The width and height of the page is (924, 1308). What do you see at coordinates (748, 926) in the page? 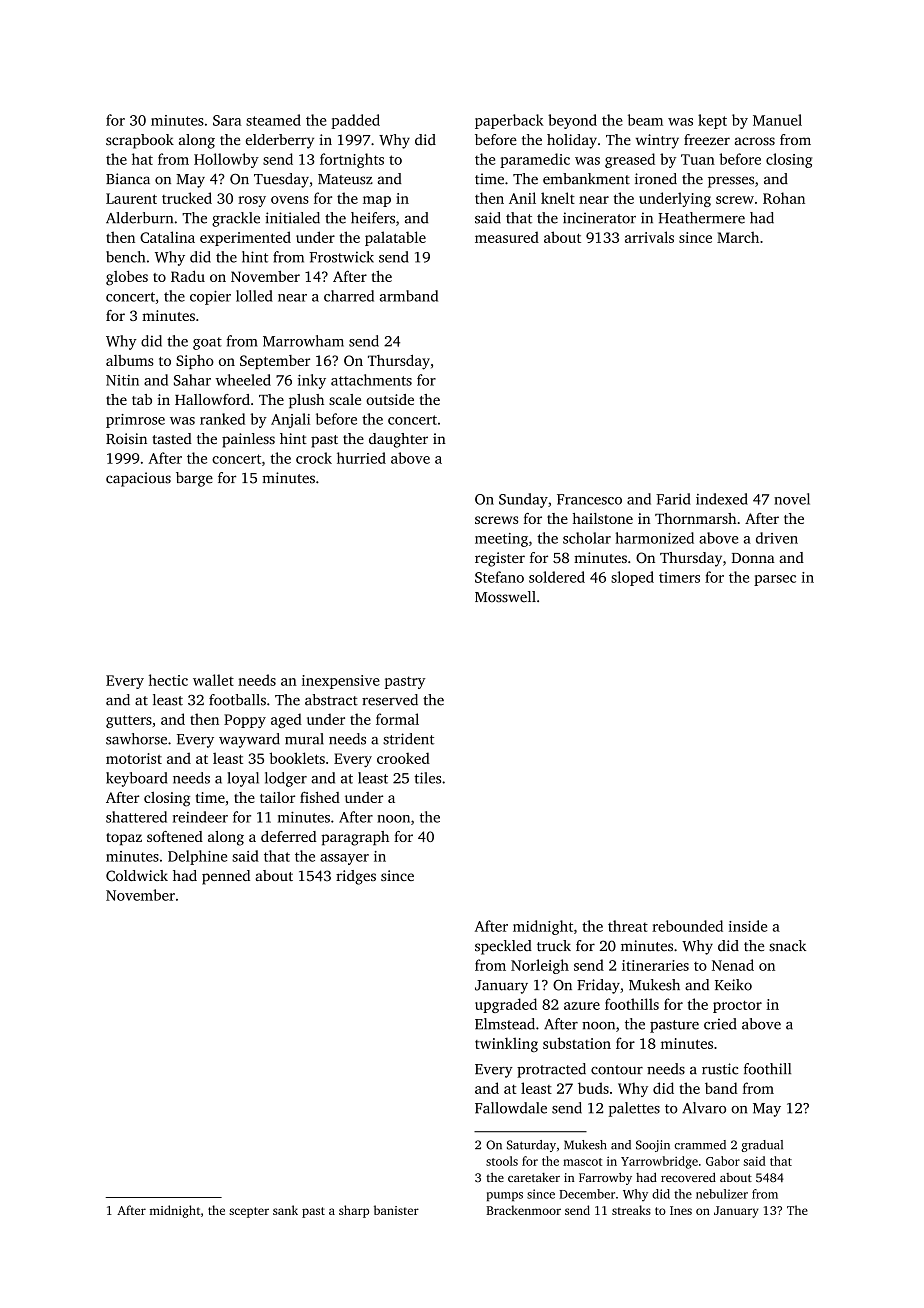
I see `inside` at bounding box center [748, 926].
